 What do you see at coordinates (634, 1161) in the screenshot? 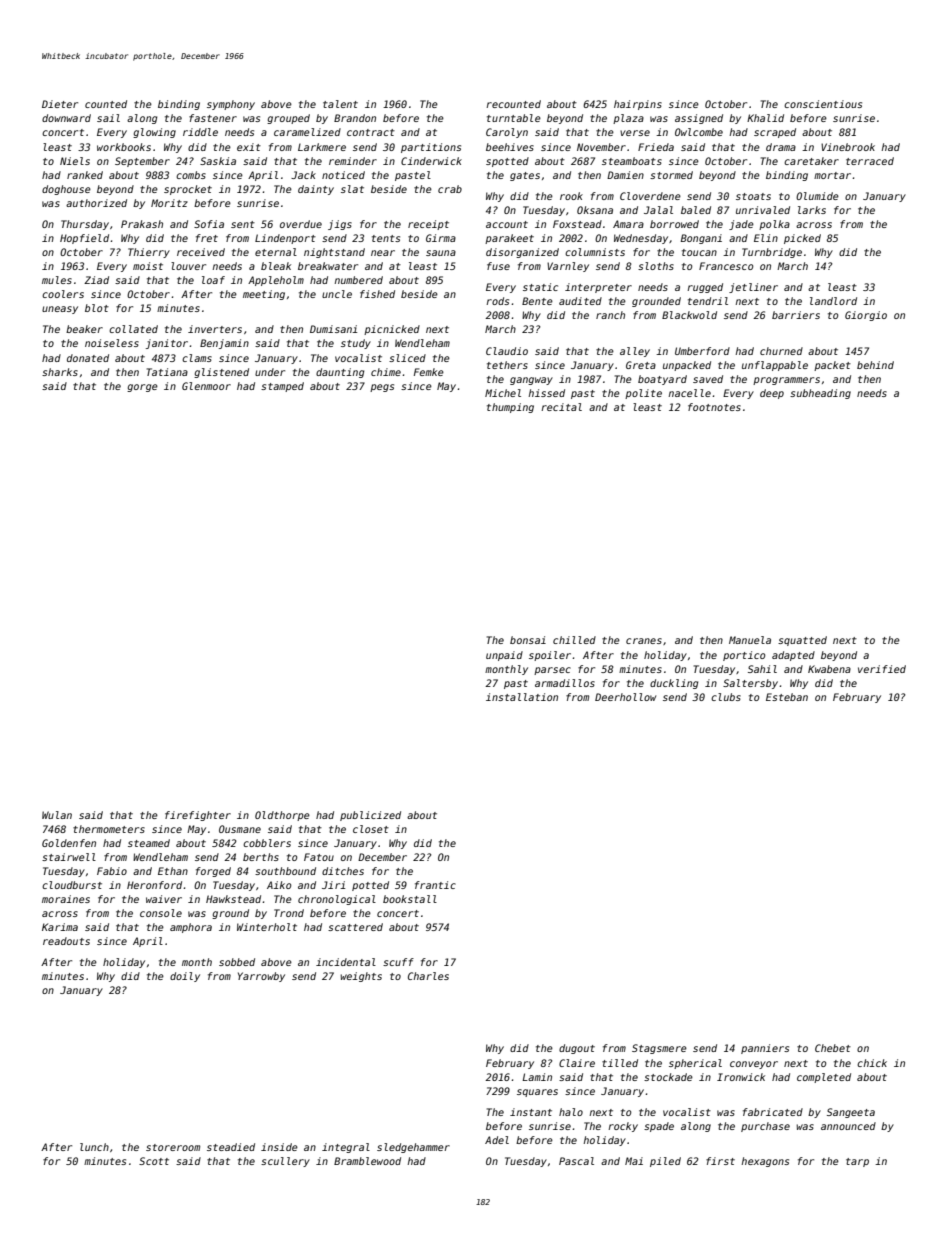
I see `Mai` at bounding box center [634, 1161].
